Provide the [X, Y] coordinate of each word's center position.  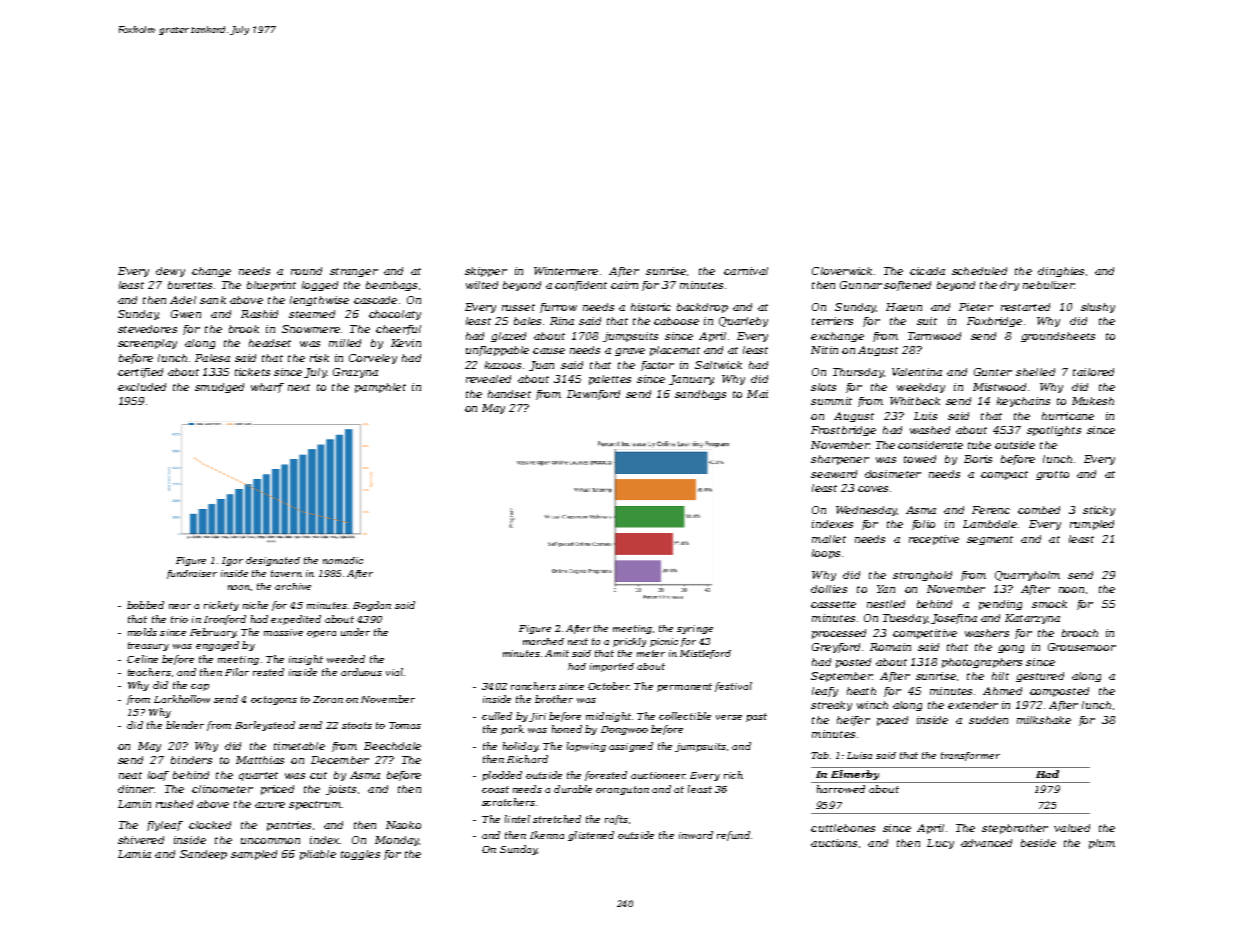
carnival [746, 271]
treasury [148, 646]
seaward [834, 474]
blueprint [271, 286]
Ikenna [547, 835]
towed [920, 459]
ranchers [533, 686]
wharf [267, 388]
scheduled [979, 271]
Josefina [954, 619]
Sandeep [203, 855]
